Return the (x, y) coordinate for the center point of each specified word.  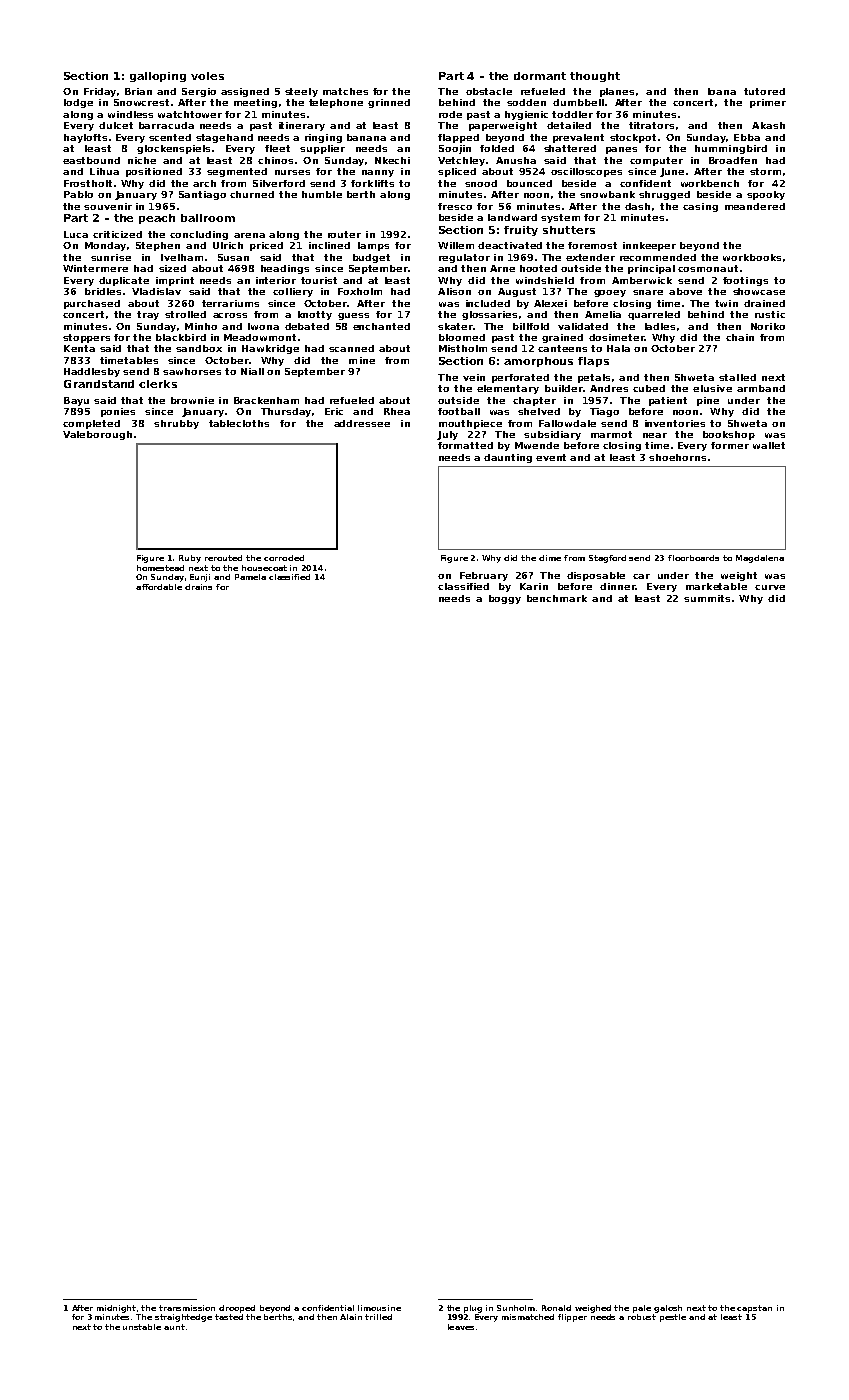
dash (637, 206)
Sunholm (516, 1308)
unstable (142, 1327)
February (484, 576)
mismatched (528, 1317)
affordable (159, 587)
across (230, 315)
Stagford (607, 559)
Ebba (747, 137)
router (344, 234)
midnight (116, 1309)
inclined (329, 245)
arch (204, 183)
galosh (668, 1309)
